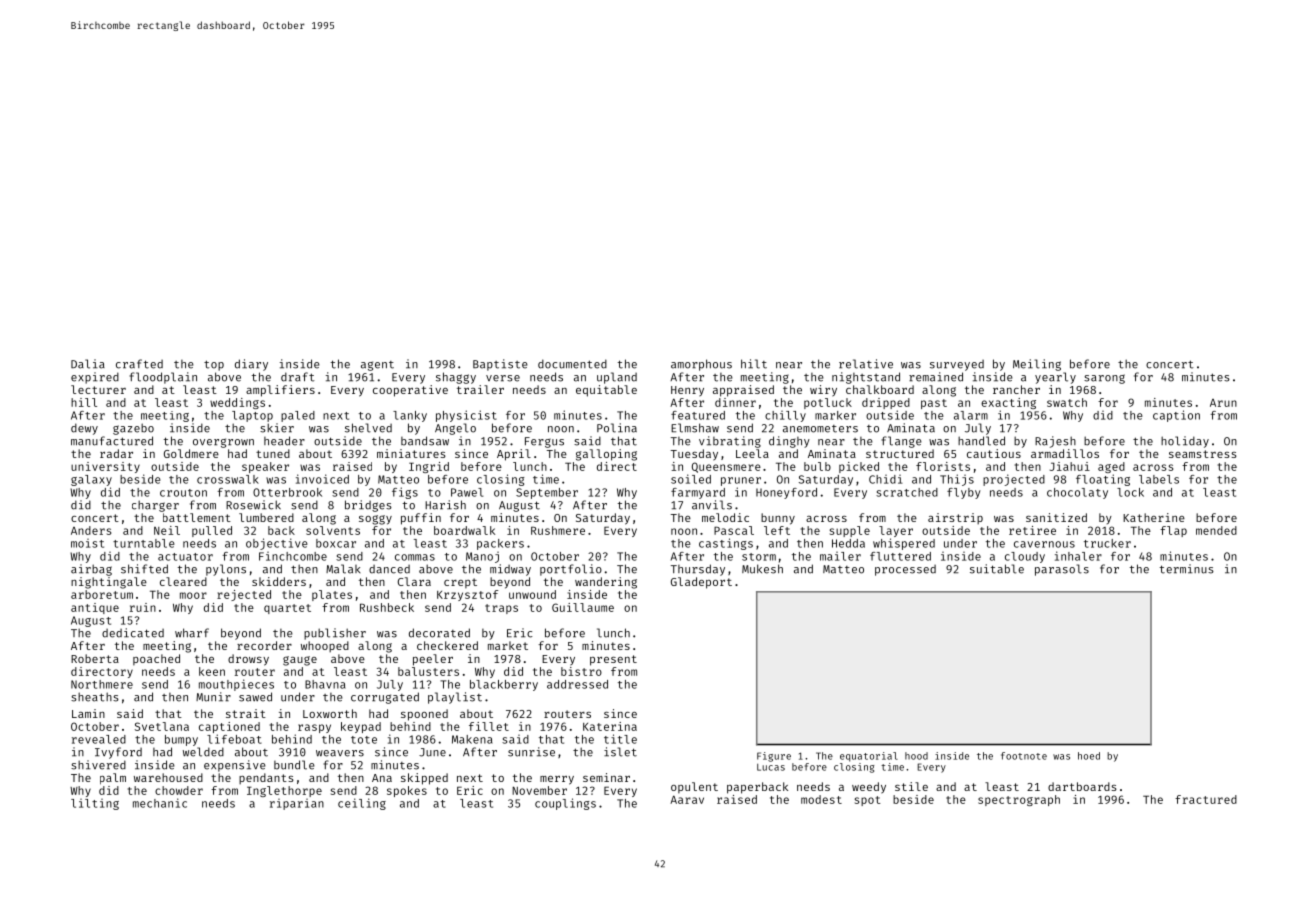  I want to click on mechanic, so click(160, 803).
